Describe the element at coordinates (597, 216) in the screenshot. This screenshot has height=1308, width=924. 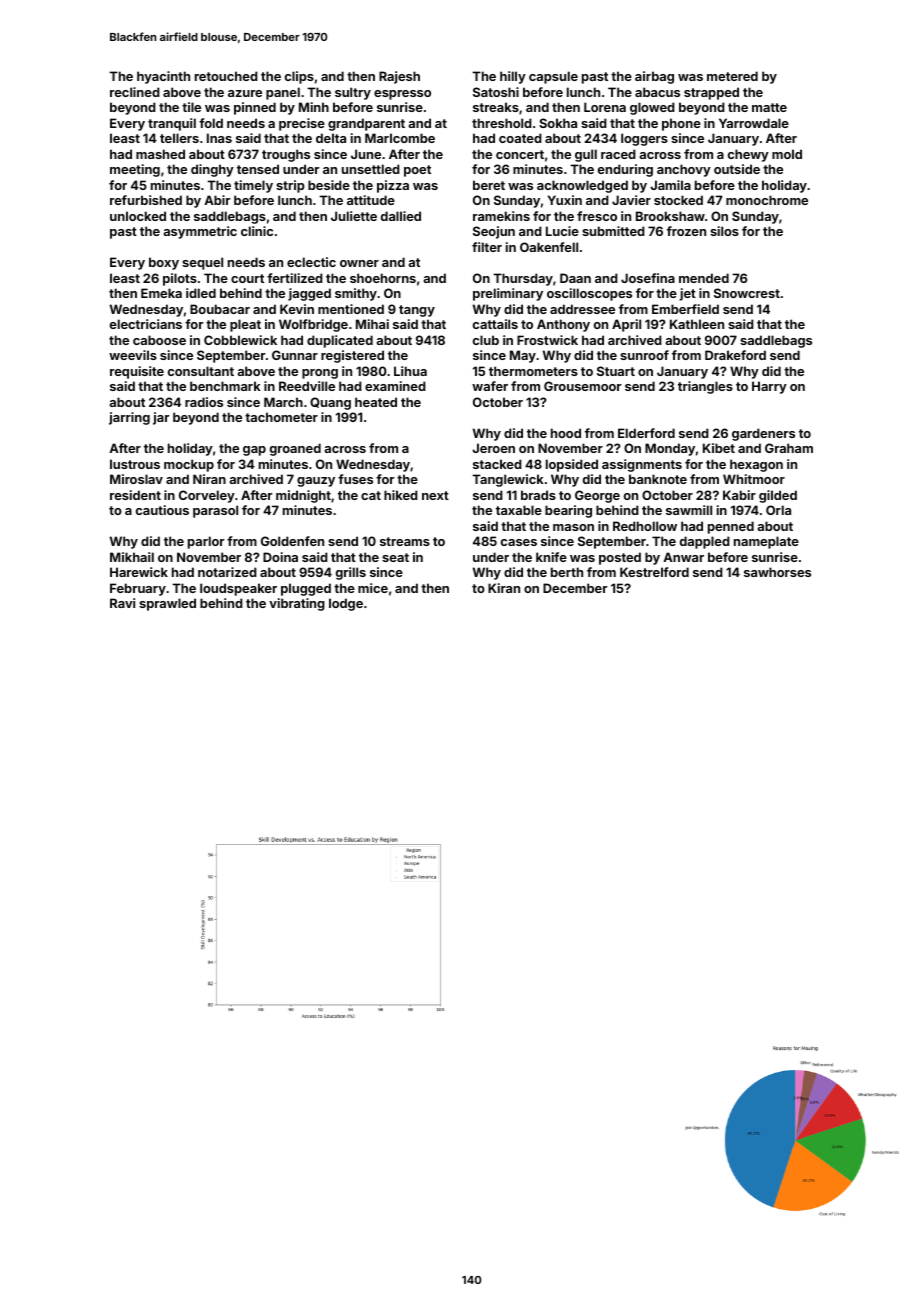
I see `fresco` at that location.
